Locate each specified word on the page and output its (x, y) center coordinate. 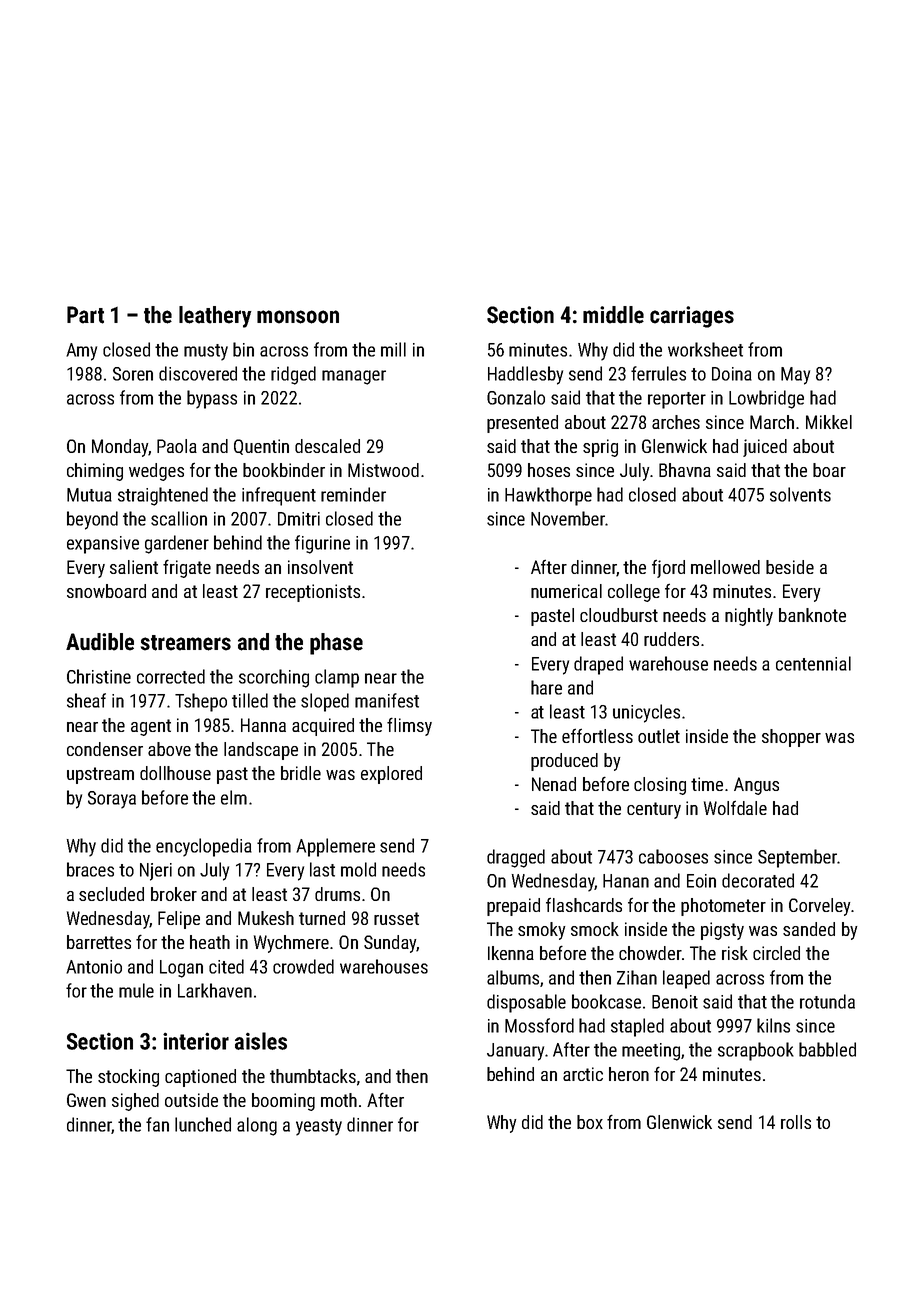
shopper (791, 738)
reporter (677, 400)
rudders (671, 639)
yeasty (319, 1127)
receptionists (313, 593)
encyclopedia (204, 847)
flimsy (409, 726)
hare (546, 687)
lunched (203, 1124)
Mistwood (383, 470)
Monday (120, 448)
